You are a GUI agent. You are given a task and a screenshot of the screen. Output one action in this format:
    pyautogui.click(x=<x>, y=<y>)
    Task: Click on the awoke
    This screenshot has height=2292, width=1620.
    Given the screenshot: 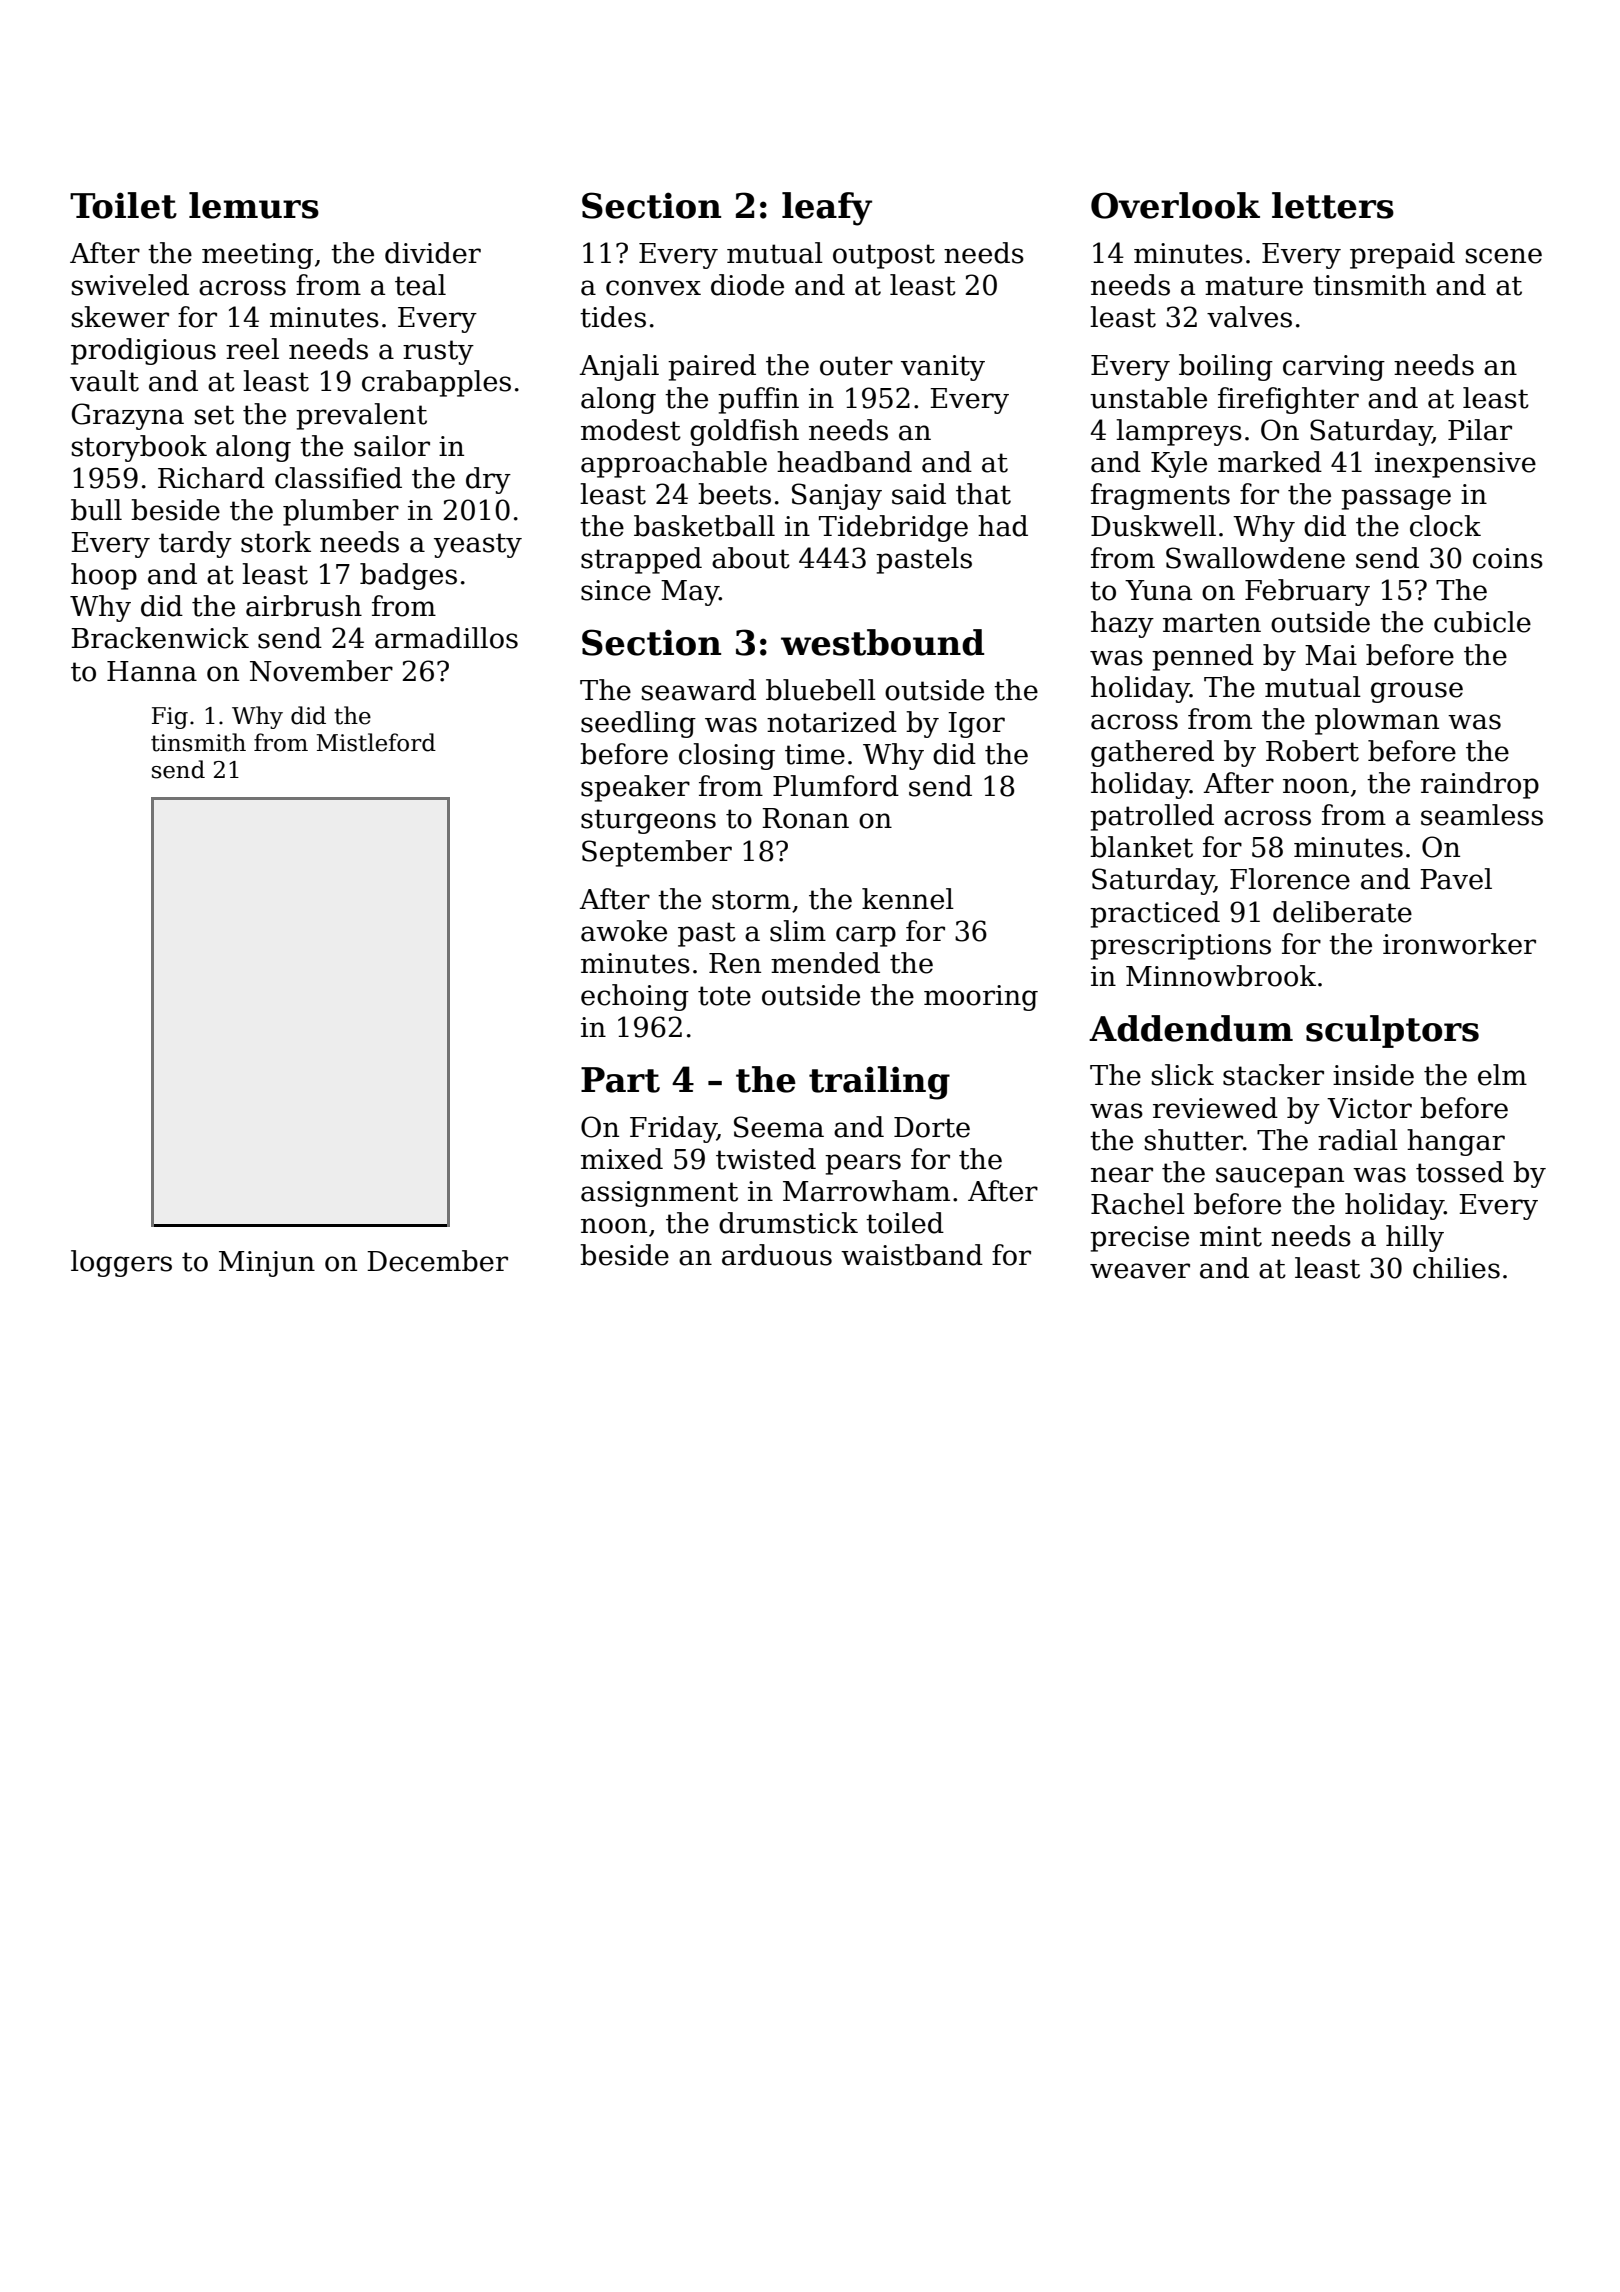 What is the action you would take?
    pyautogui.click(x=624, y=931)
